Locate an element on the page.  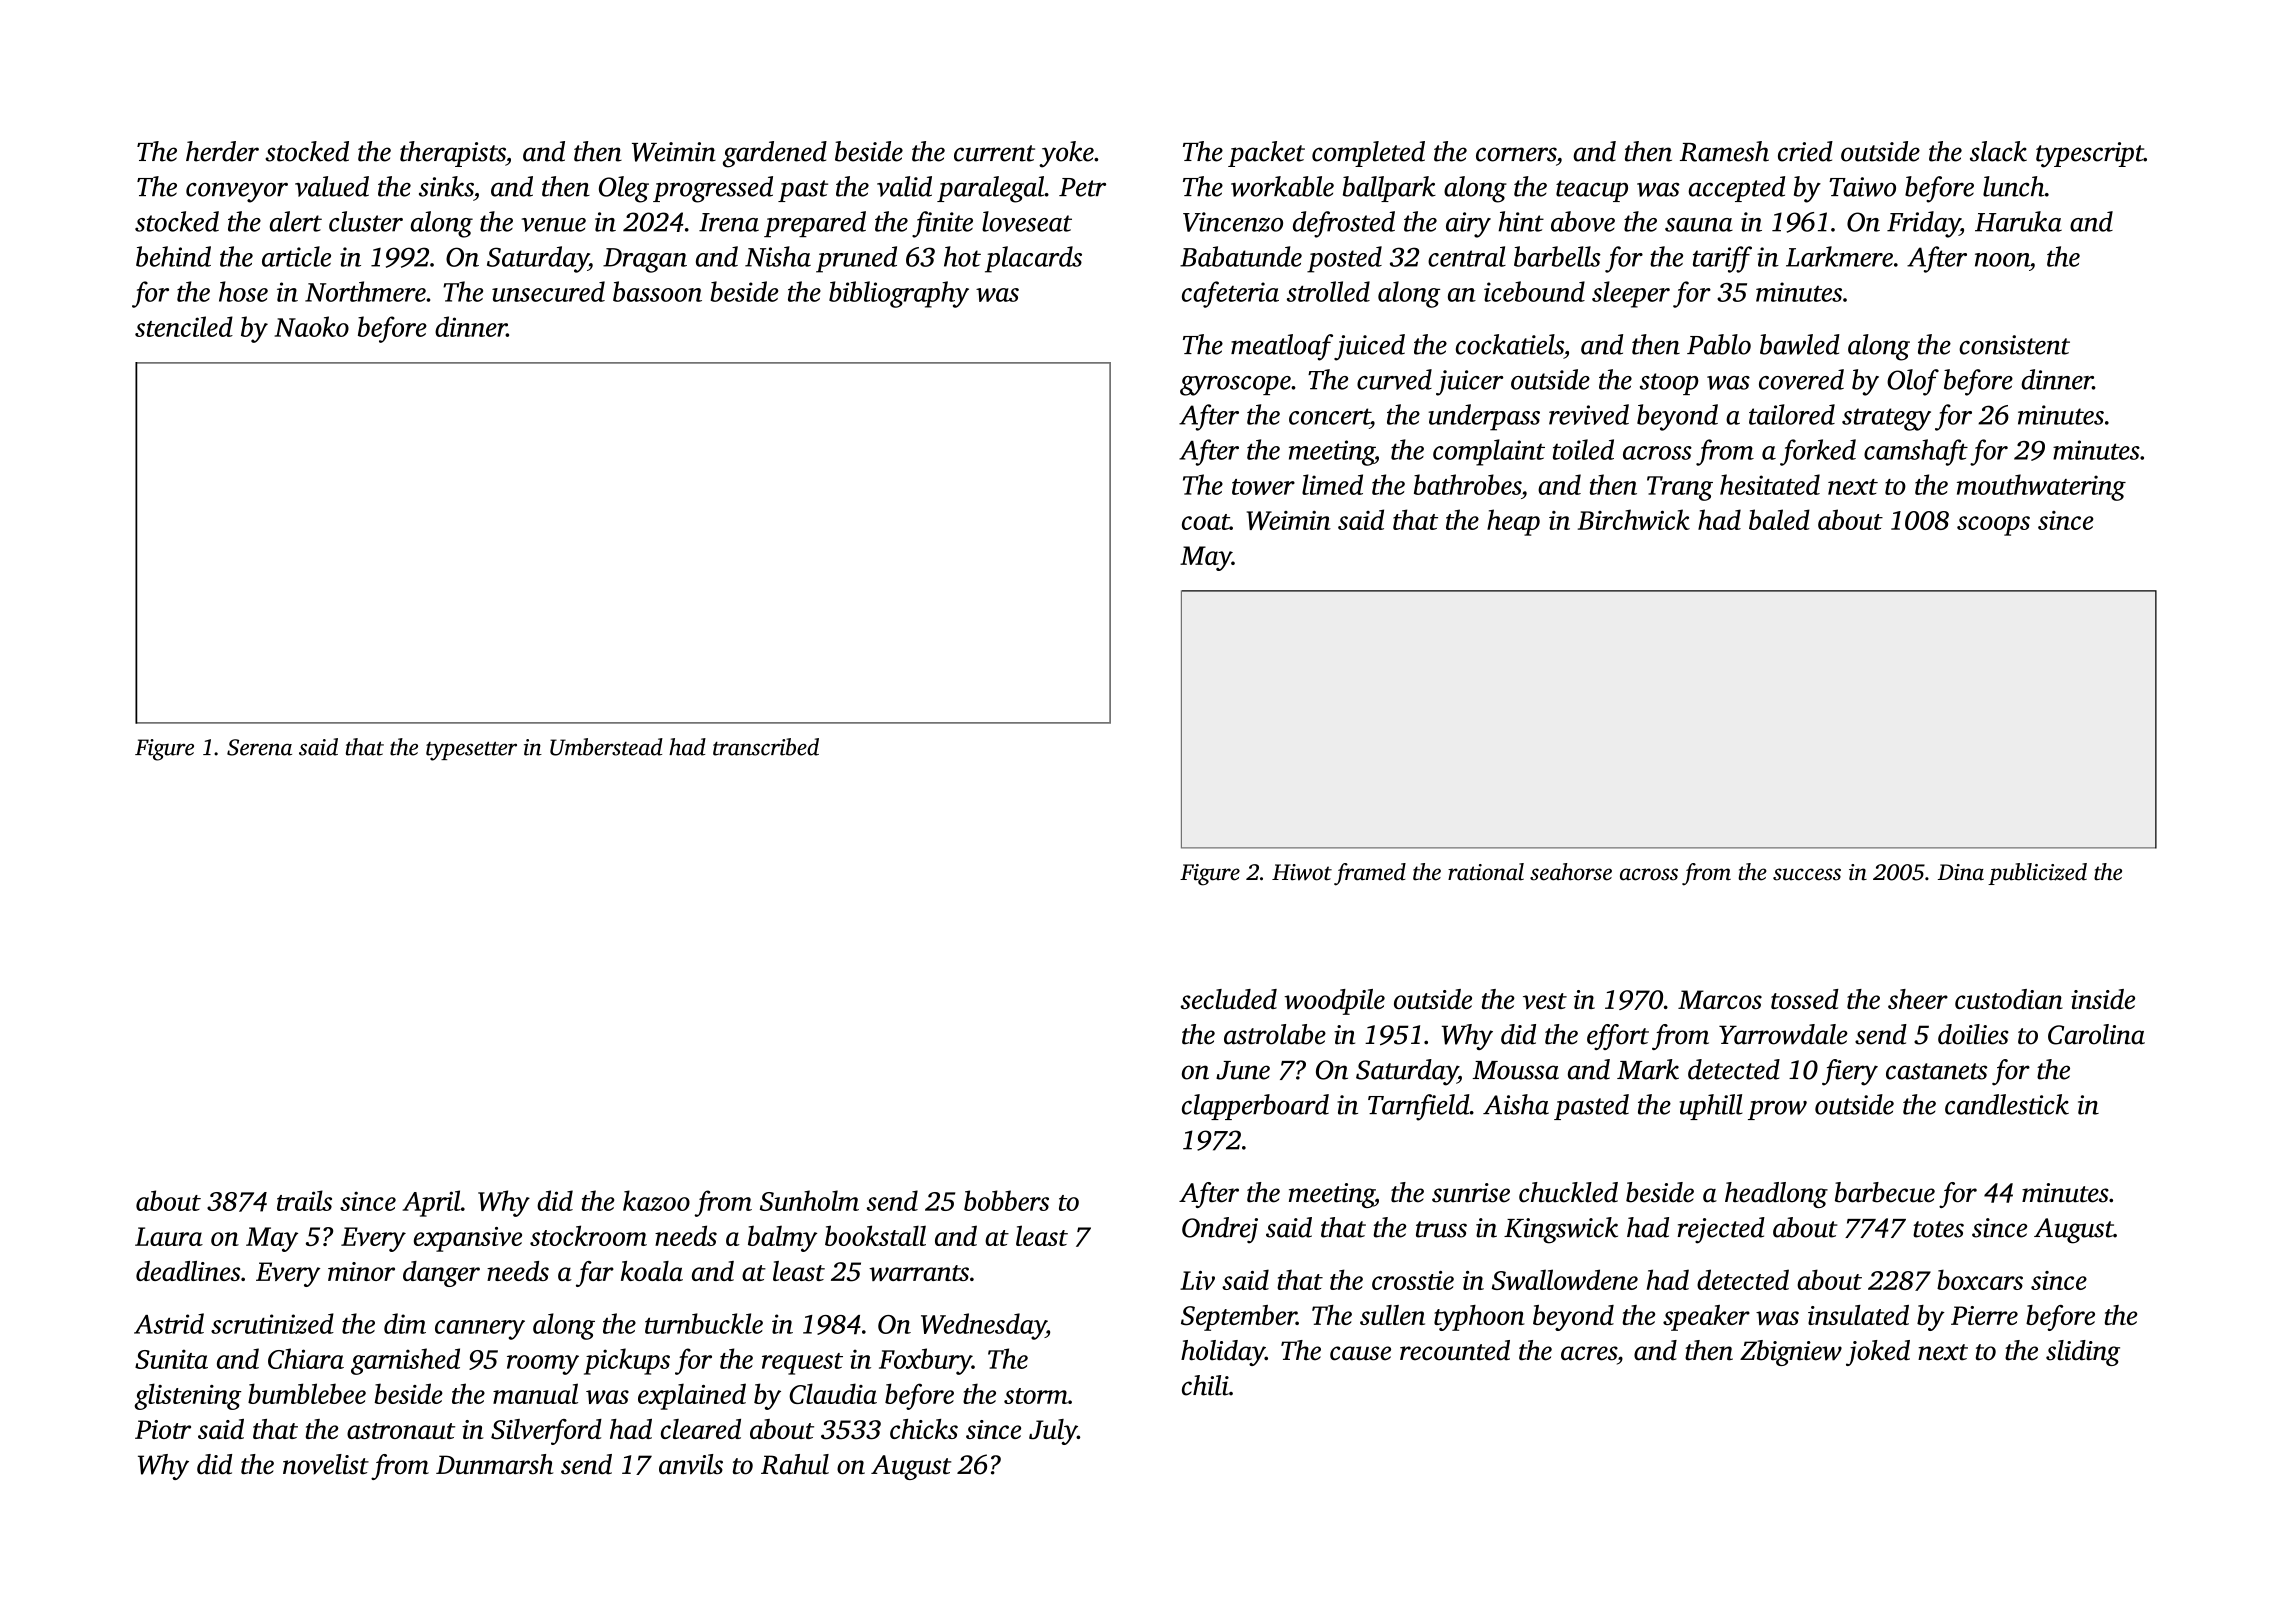
scoops is located at coordinates (1993, 526).
